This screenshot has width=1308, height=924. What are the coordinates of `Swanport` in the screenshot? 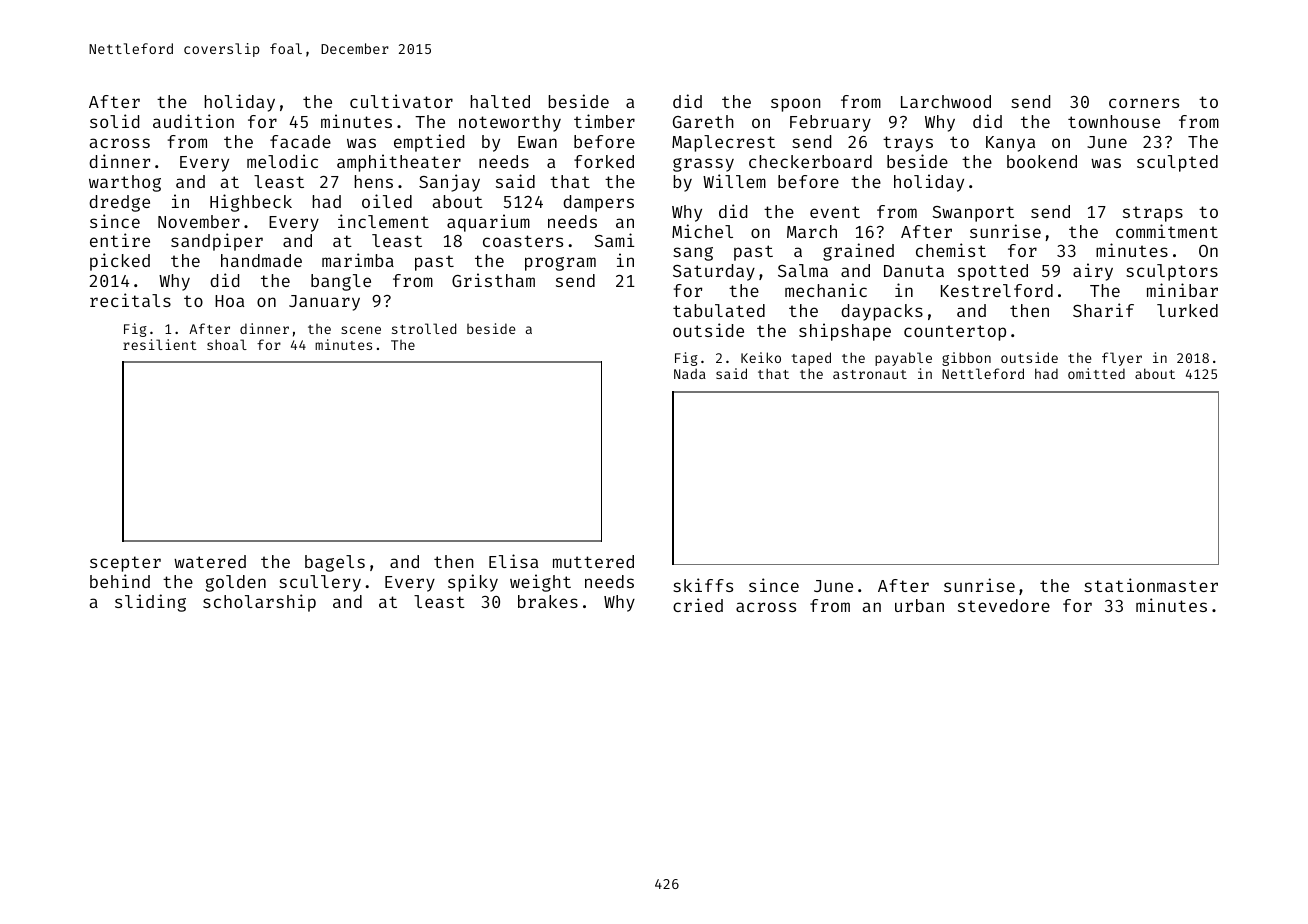 It's located at (973, 214).
